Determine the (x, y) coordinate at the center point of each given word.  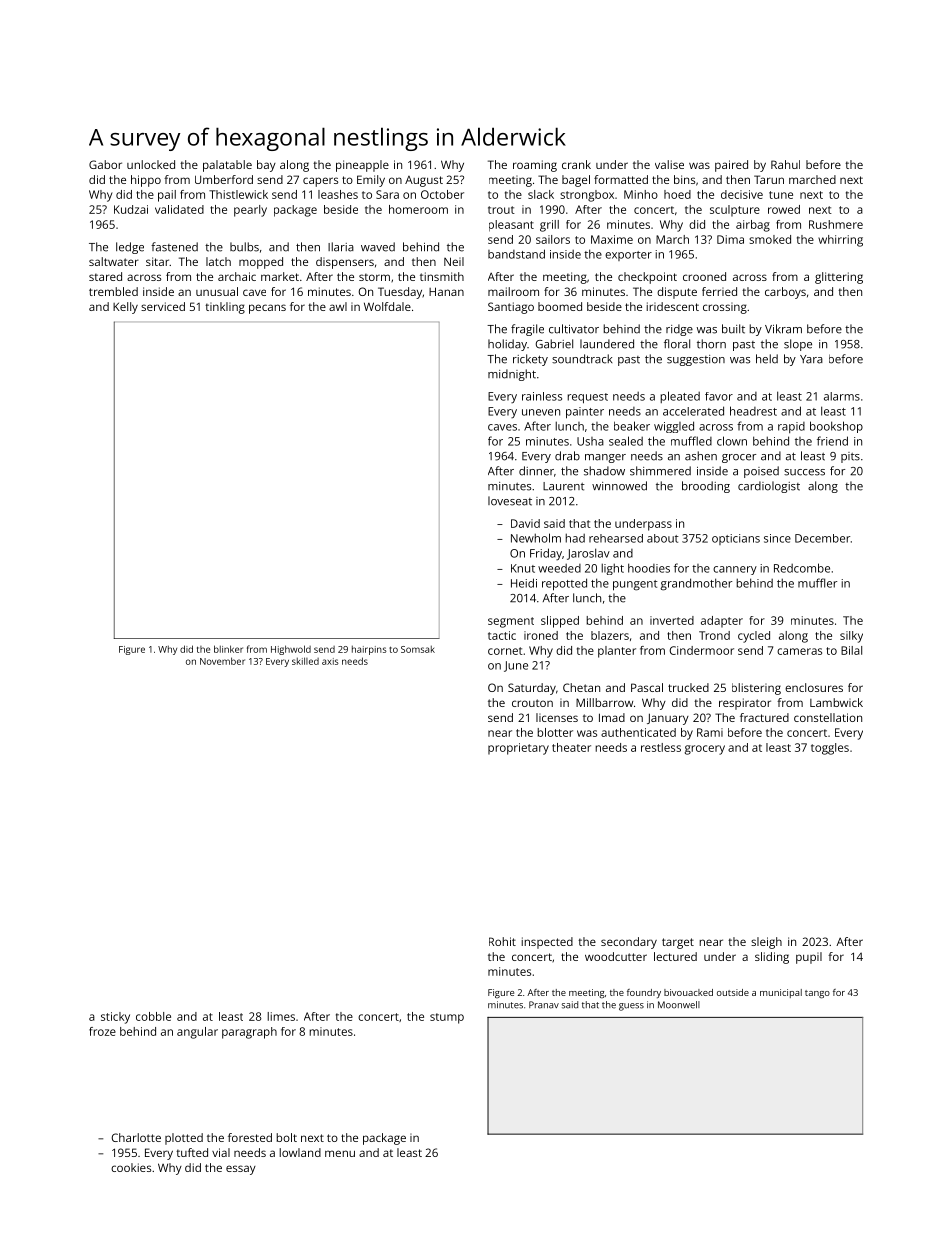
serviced (163, 306)
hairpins (369, 650)
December (822, 538)
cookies (131, 1167)
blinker (228, 649)
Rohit (502, 941)
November (222, 661)
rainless (542, 396)
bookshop (836, 427)
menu (340, 1153)
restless (661, 747)
